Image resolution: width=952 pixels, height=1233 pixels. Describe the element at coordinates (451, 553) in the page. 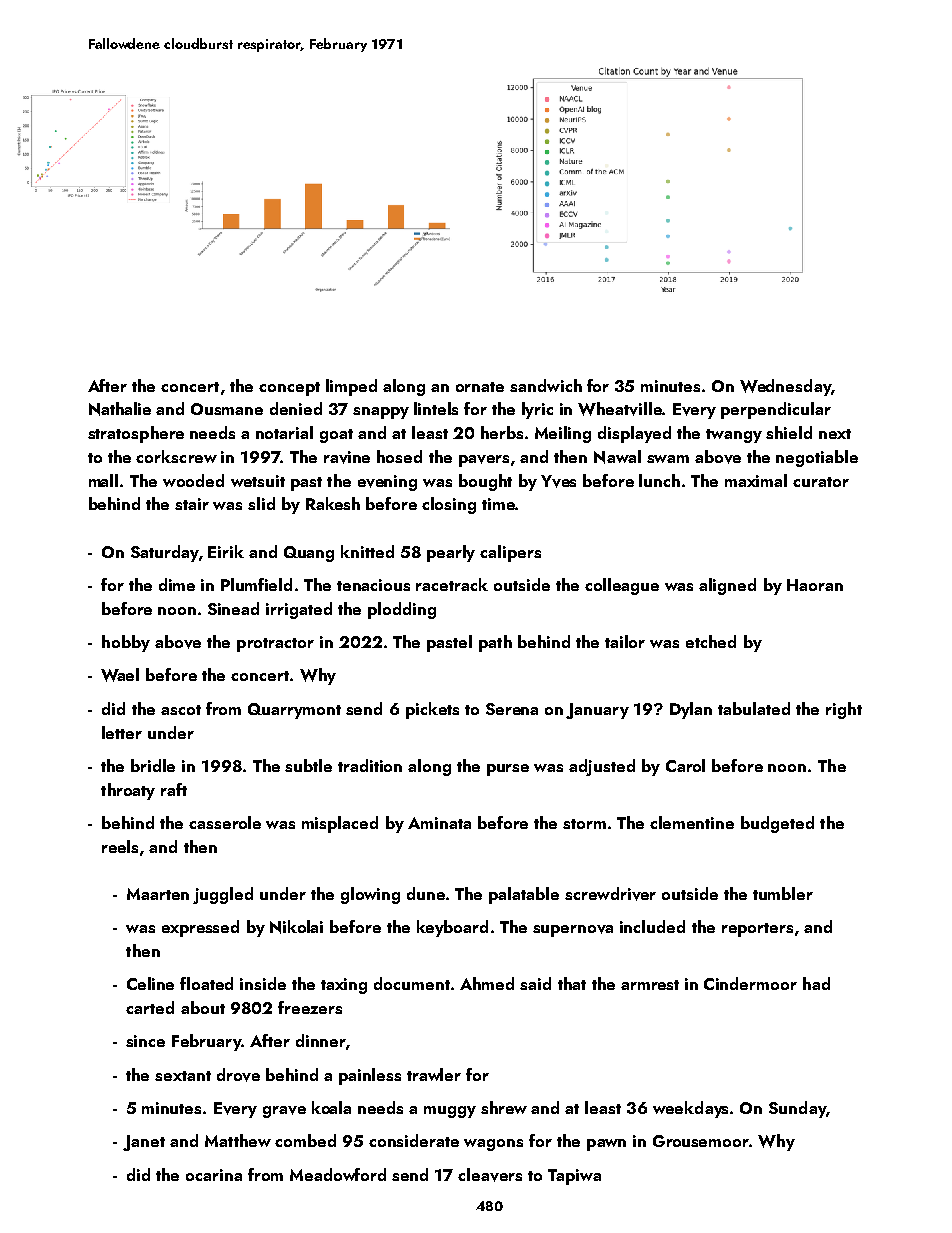

I see `pearly` at that location.
